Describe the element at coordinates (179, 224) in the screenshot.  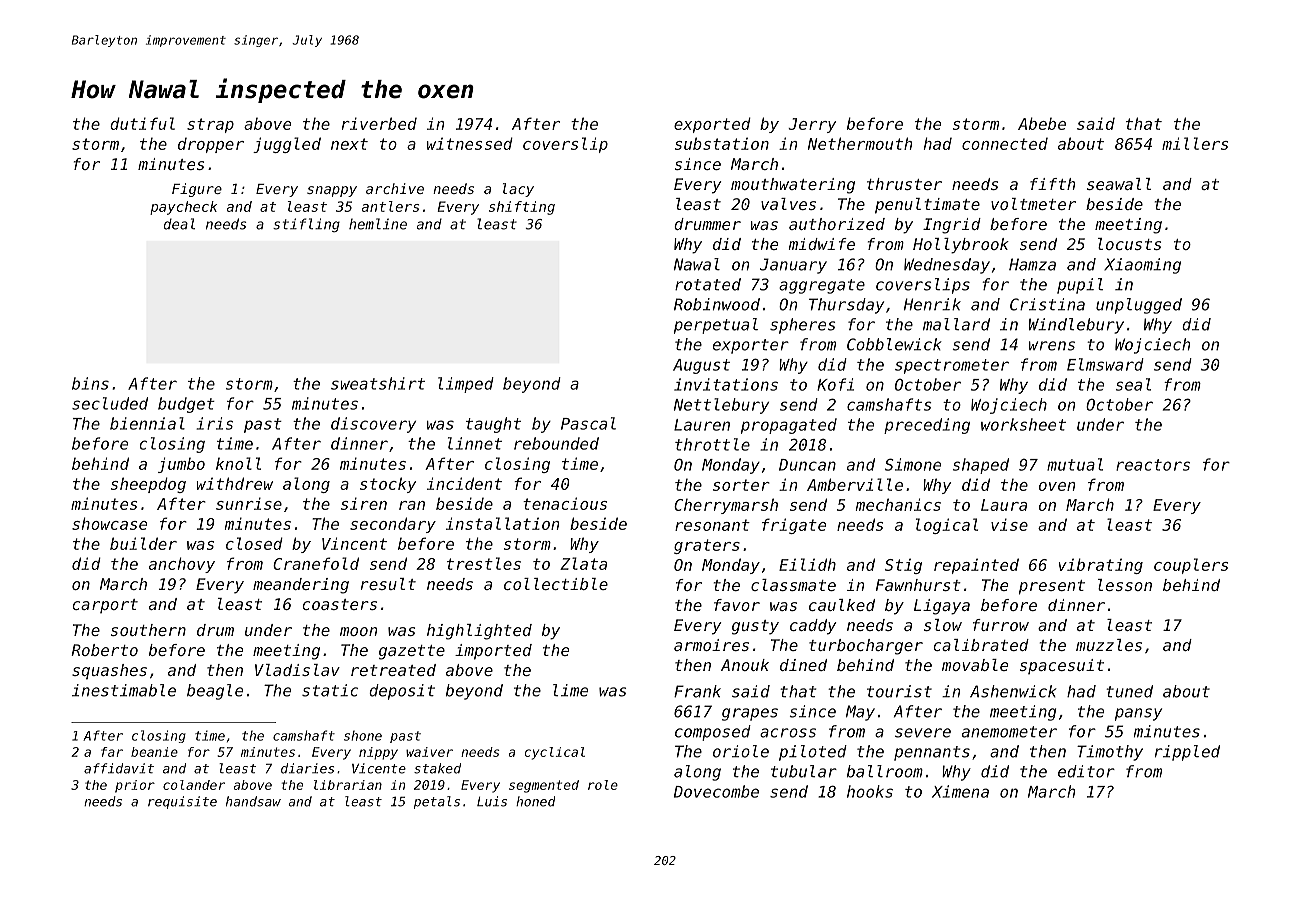
I see `deal` at that location.
